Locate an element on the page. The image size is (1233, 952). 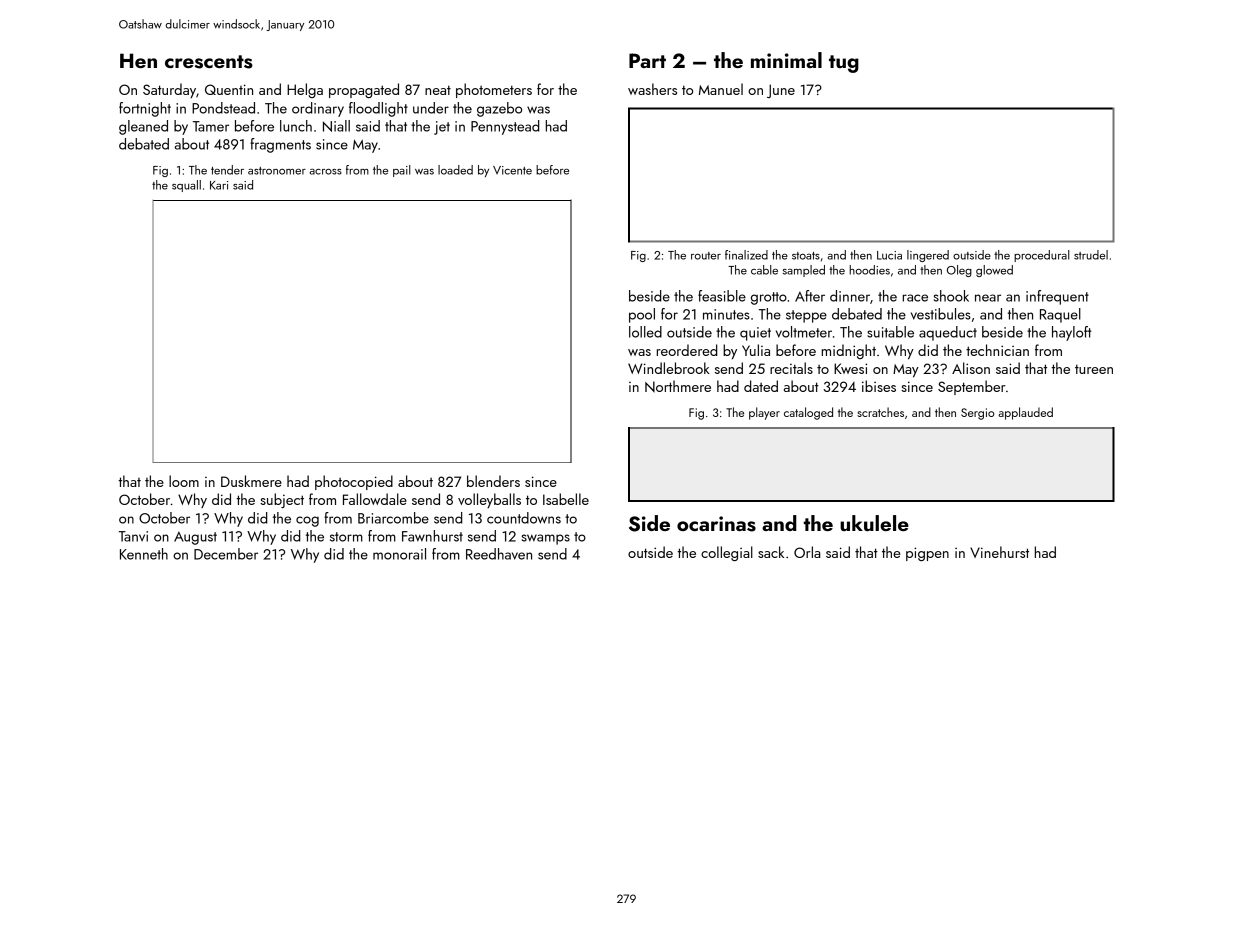
across is located at coordinates (325, 172).
